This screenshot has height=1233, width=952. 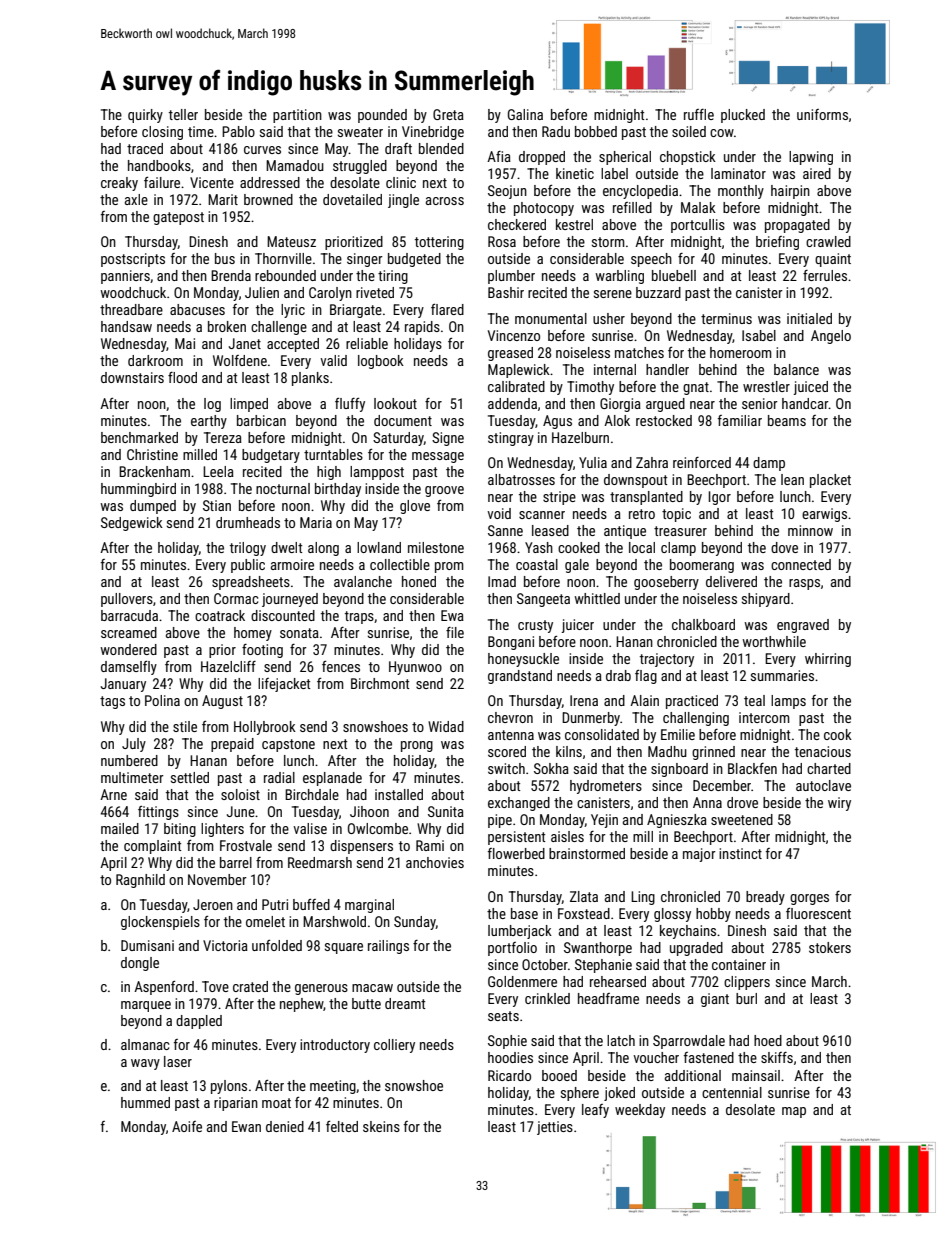 What do you see at coordinates (164, 988) in the screenshot?
I see `Aspenford` at bounding box center [164, 988].
